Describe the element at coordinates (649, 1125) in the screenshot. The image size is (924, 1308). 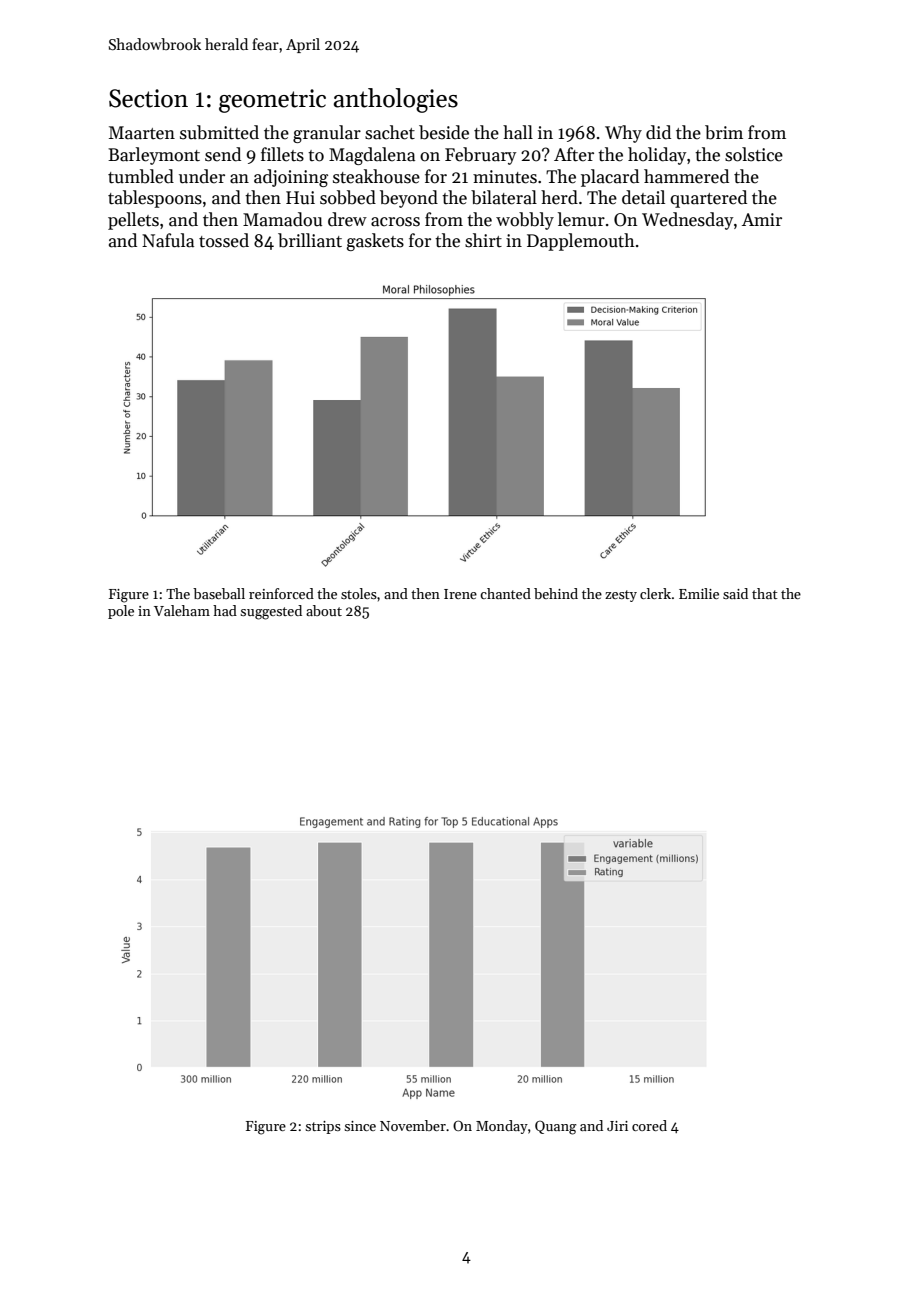
I see `cored` at that location.
